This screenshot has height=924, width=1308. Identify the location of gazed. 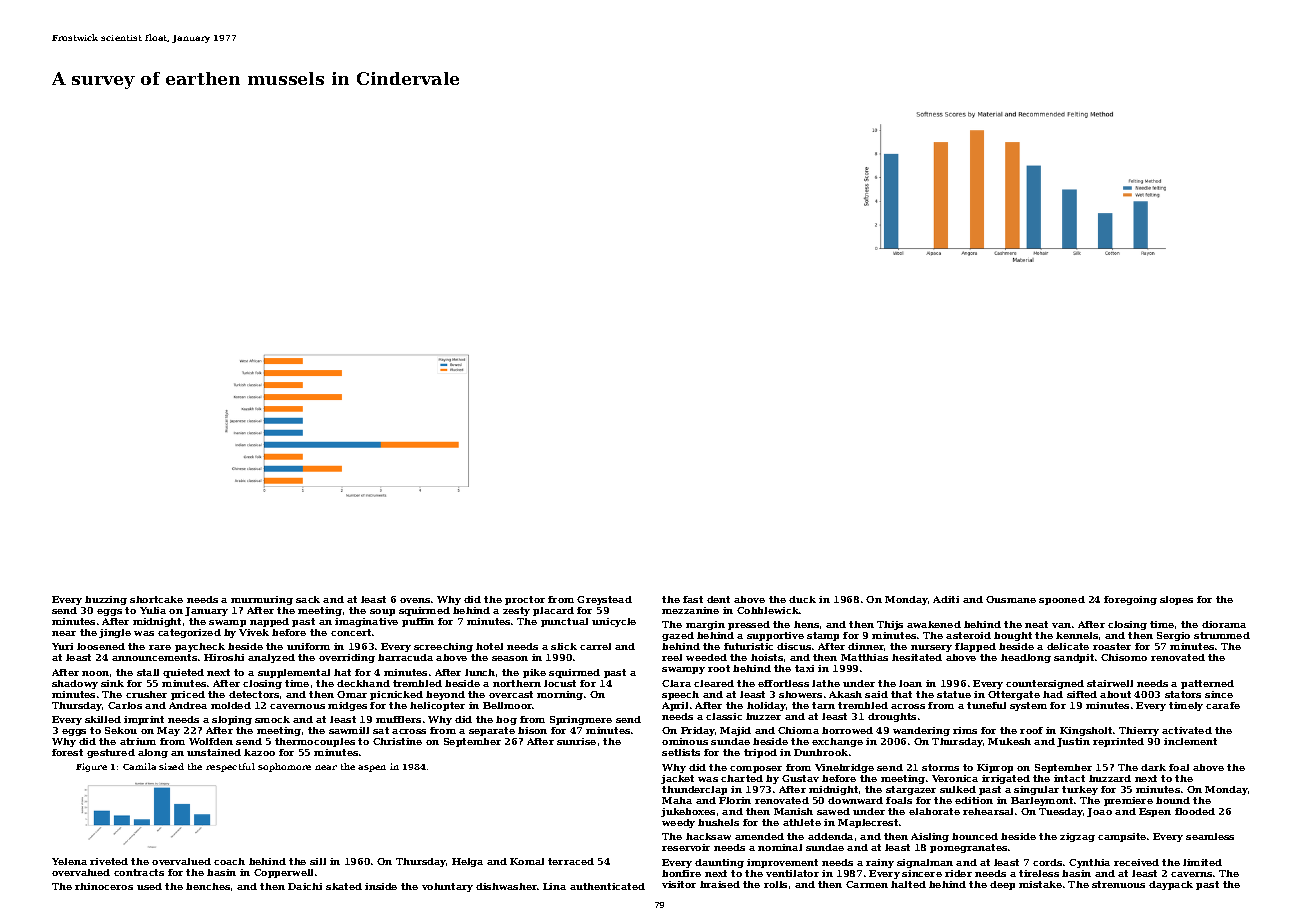
(678, 636).
